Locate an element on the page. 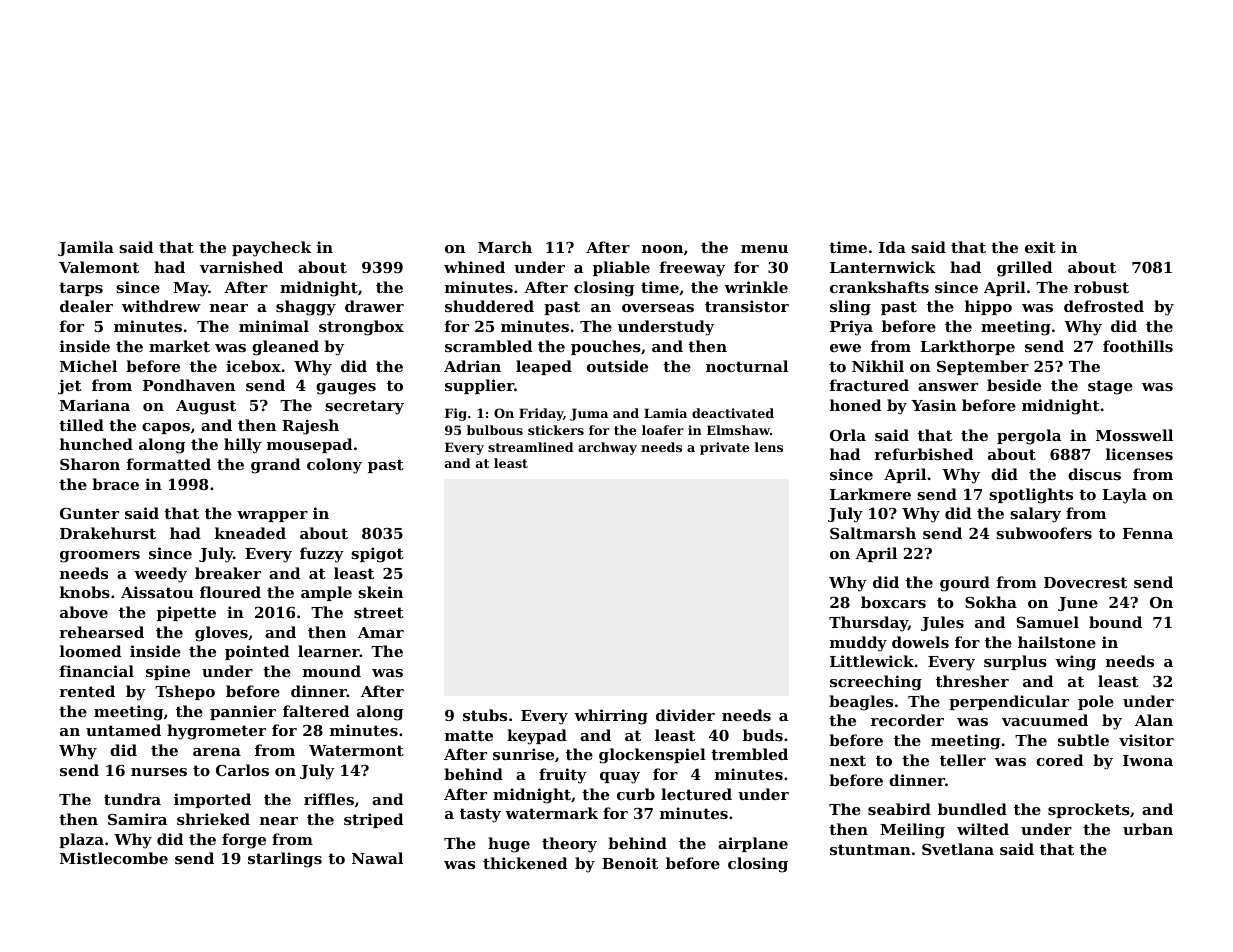 This image has height=952, width=1233. boxcars is located at coordinates (893, 602).
